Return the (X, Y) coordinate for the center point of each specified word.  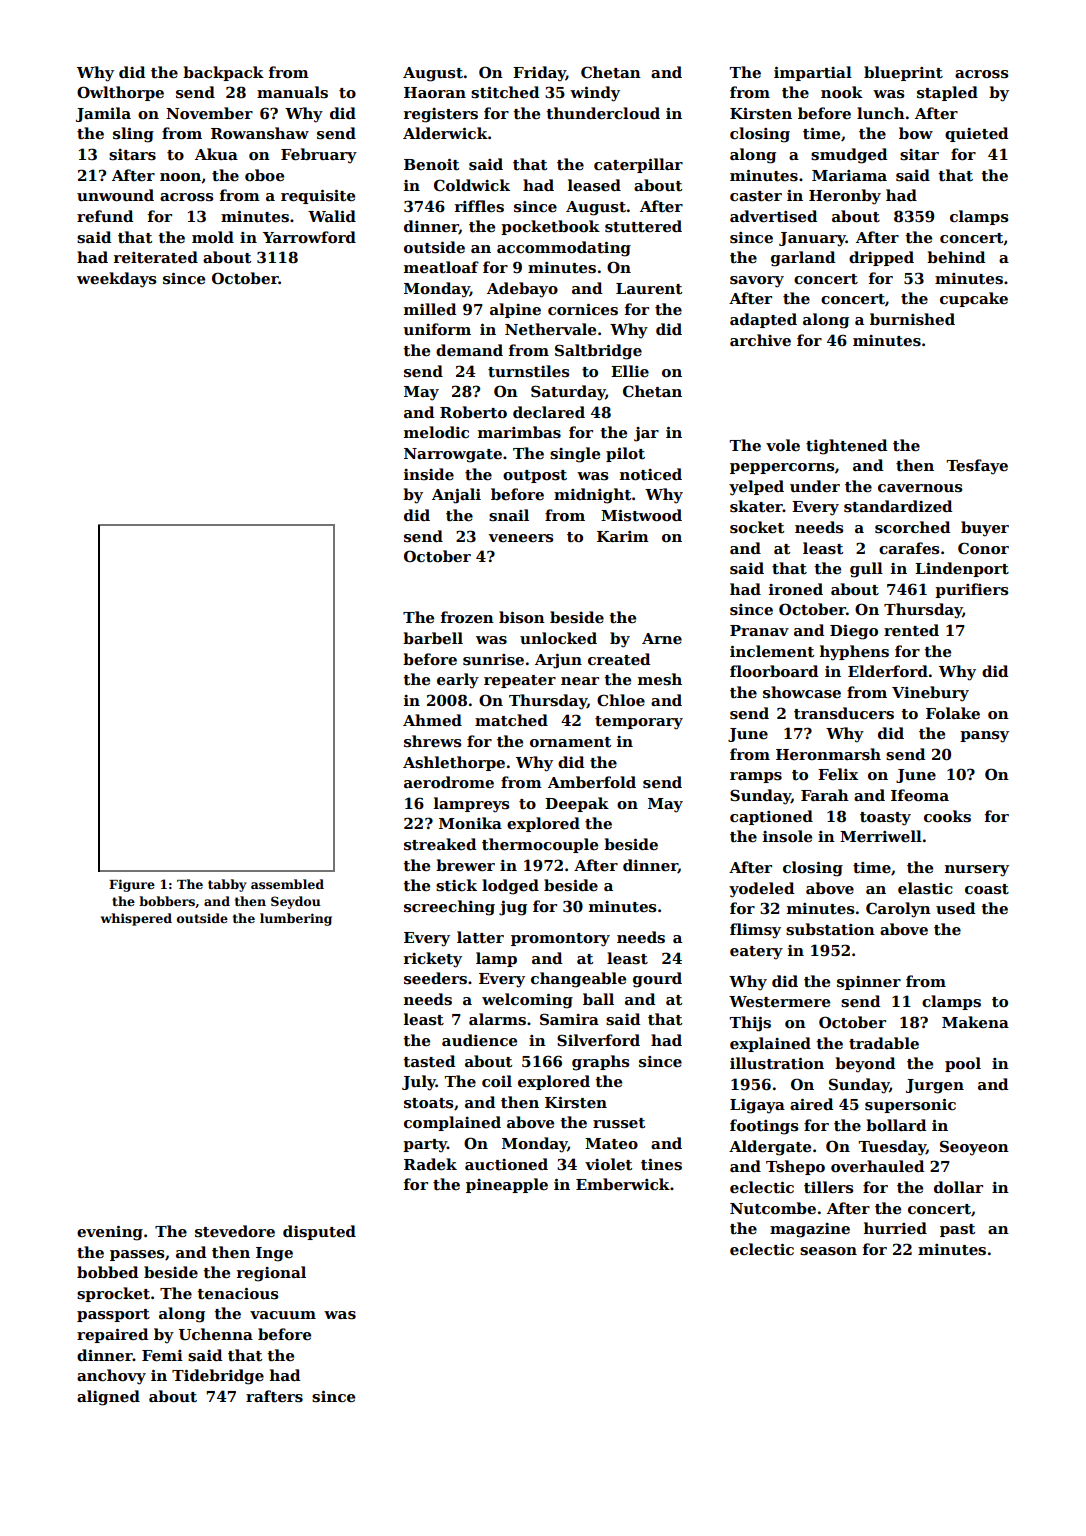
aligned (108, 1398)
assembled (287, 884)
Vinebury (930, 694)
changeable (578, 980)
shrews (433, 741)
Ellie (630, 371)
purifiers (972, 590)
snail (509, 515)
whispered (136, 919)
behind (956, 257)
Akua (216, 154)
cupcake (974, 299)
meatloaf (441, 267)
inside (429, 474)
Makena (975, 1022)
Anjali (456, 496)
